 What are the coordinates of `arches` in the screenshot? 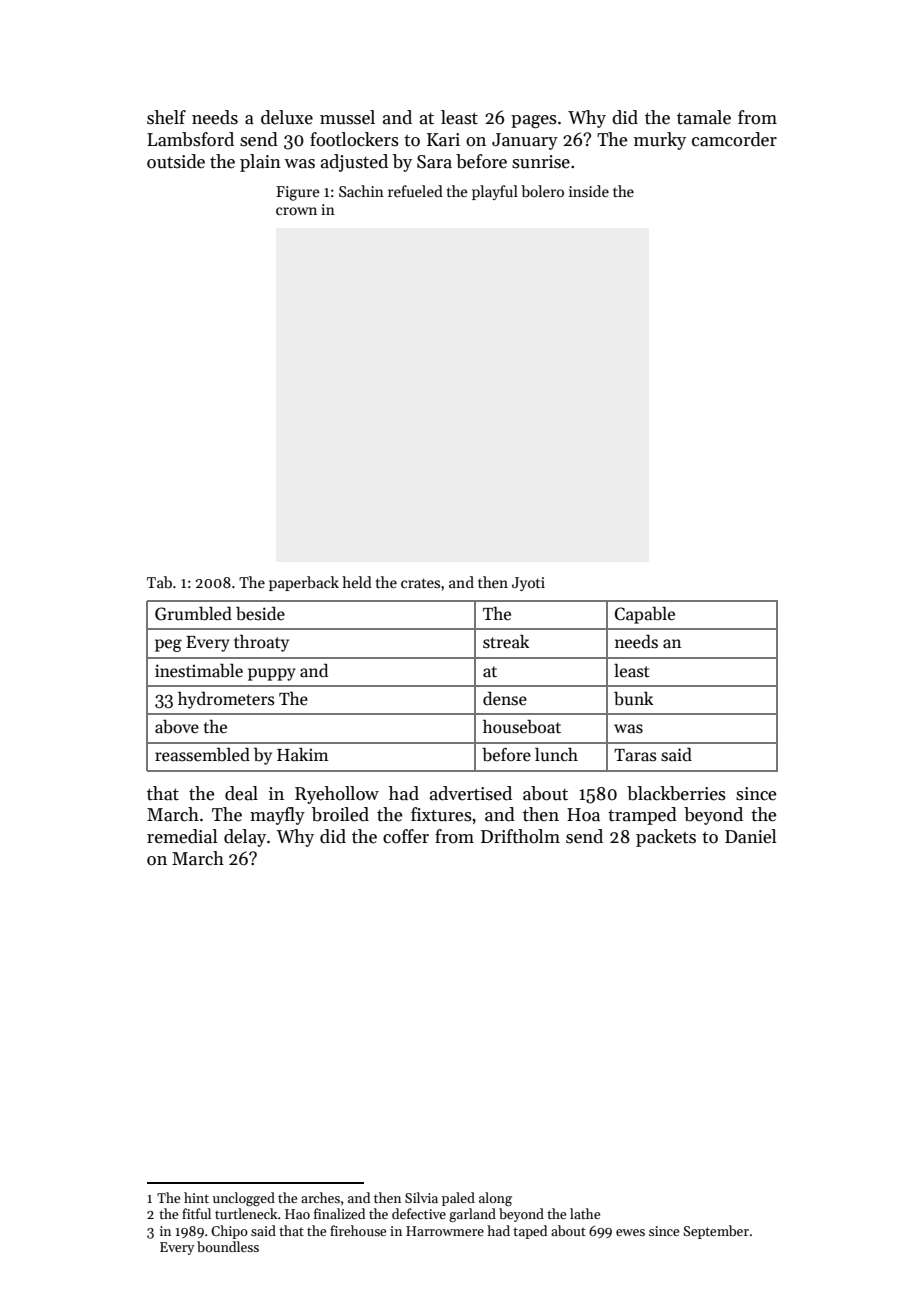 It's located at (320, 1197).
